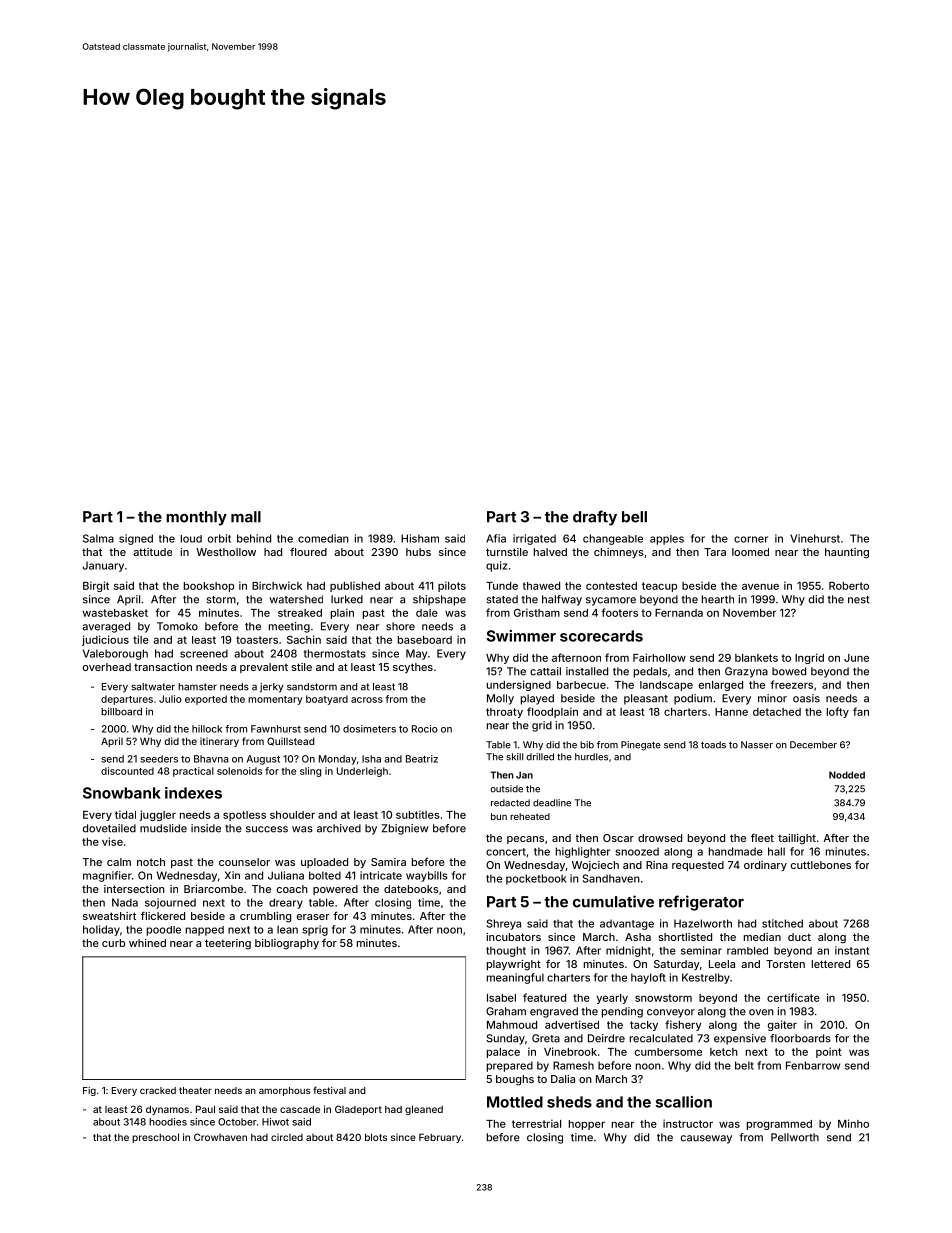 Image resolution: width=952 pixels, height=1233 pixels. Describe the element at coordinates (506, 951) in the screenshot. I see `thought` at that location.
